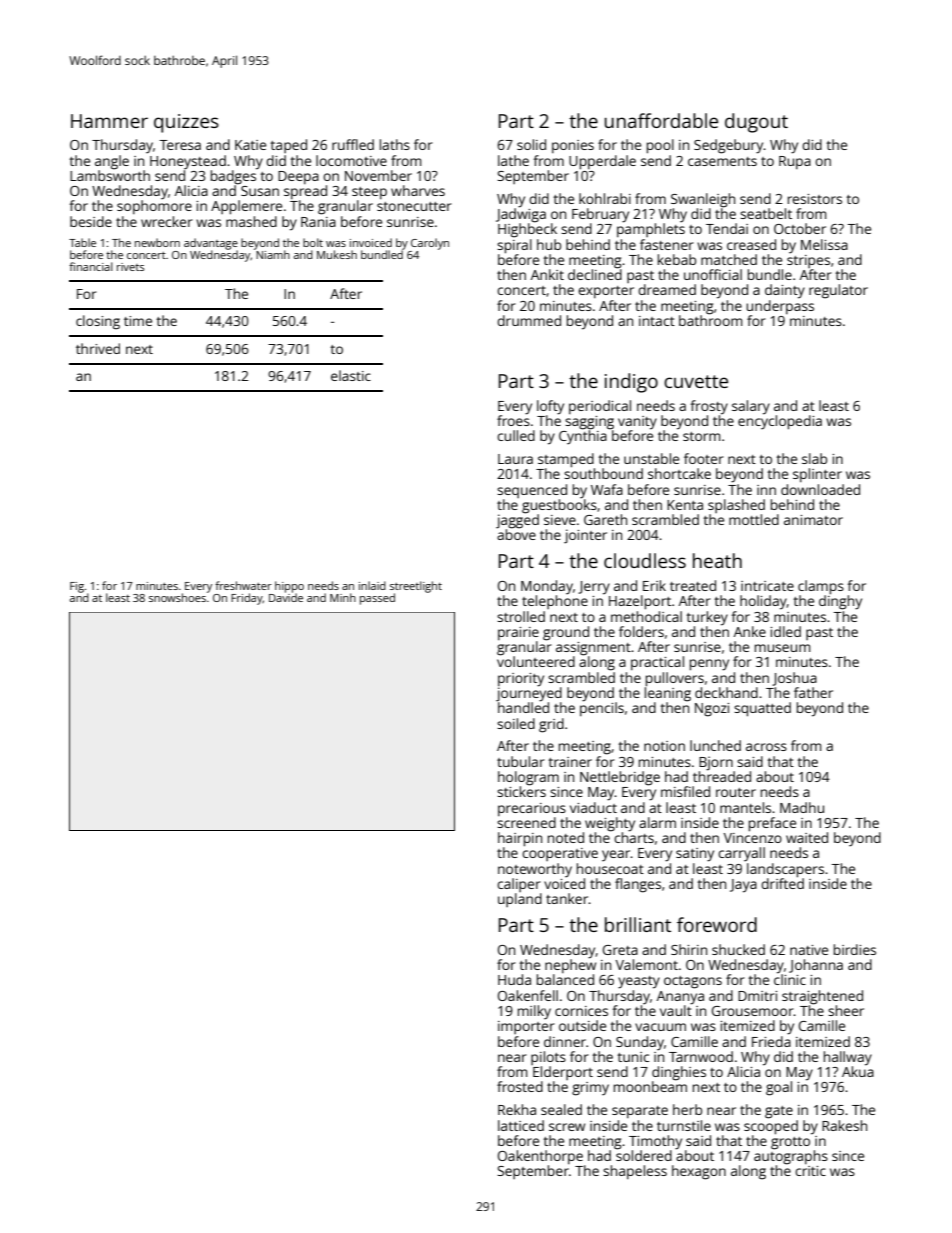 Image resolution: width=952 pixels, height=1233 pixels. I want to click on freshwater, so click(243, 585).
